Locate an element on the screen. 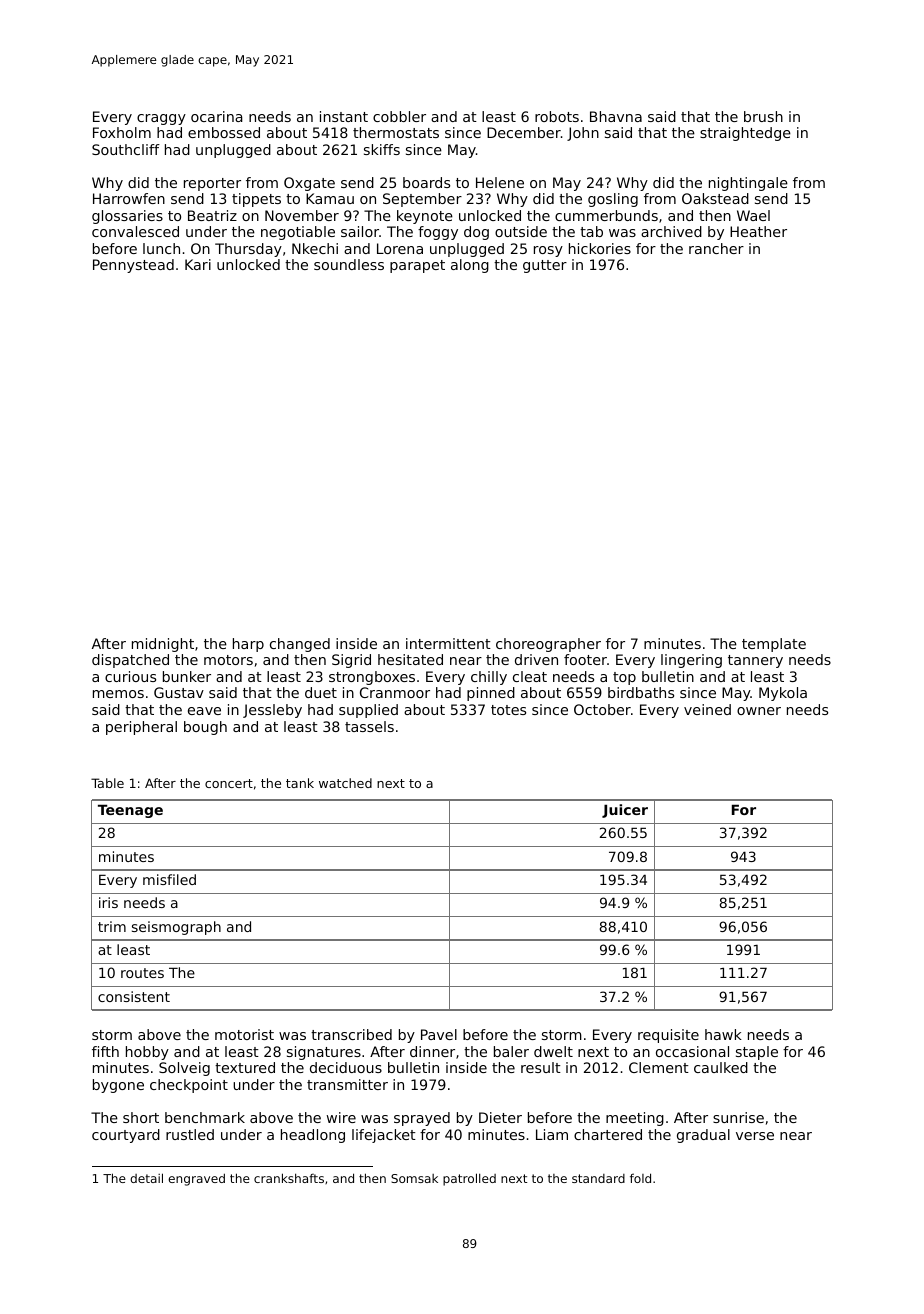  engraved is located at coordinates (196, 1179).
